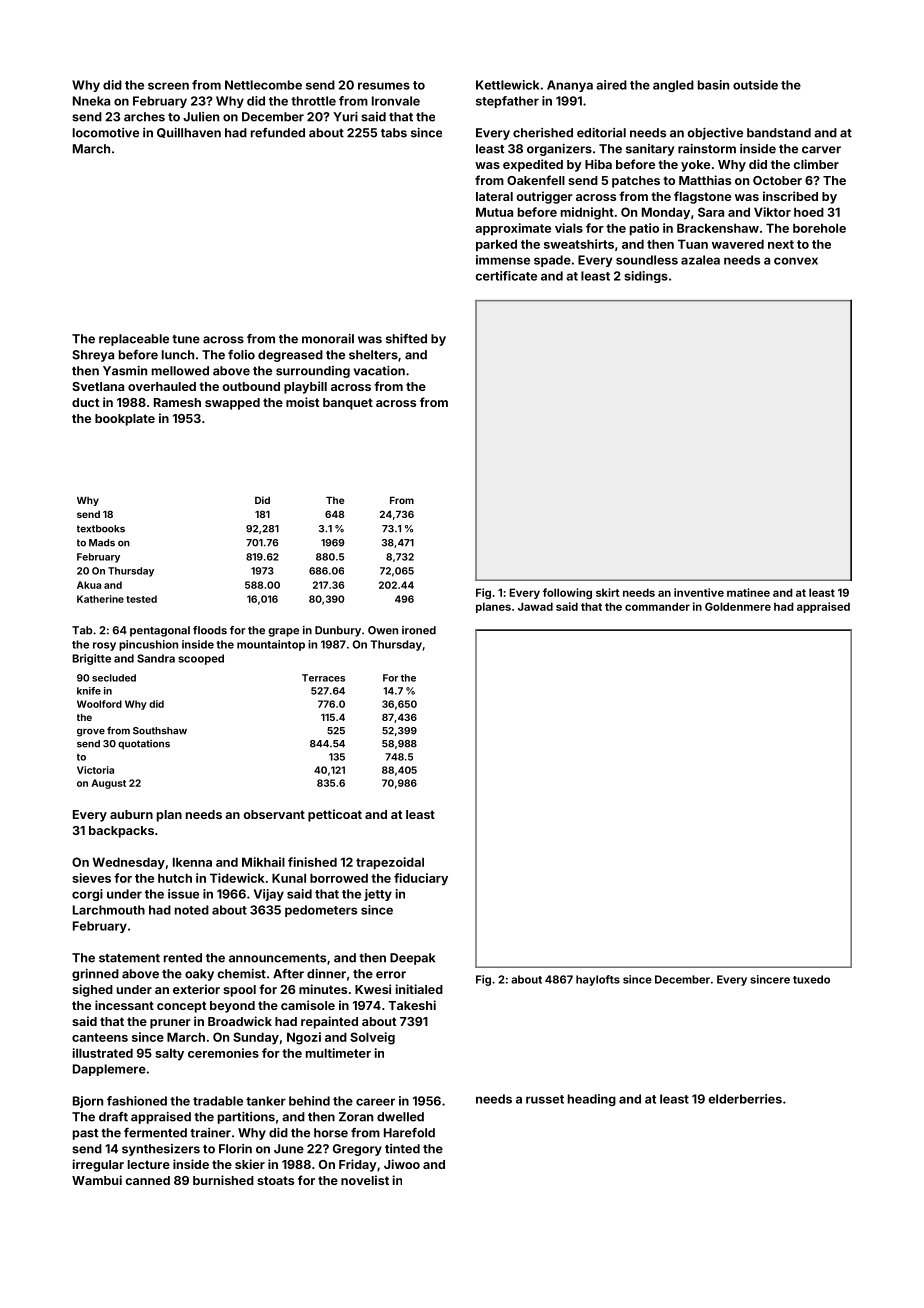 Image resolution: width=924 pixels, height=1308 pixels. I want to click on certificate, so click(506, 276).
